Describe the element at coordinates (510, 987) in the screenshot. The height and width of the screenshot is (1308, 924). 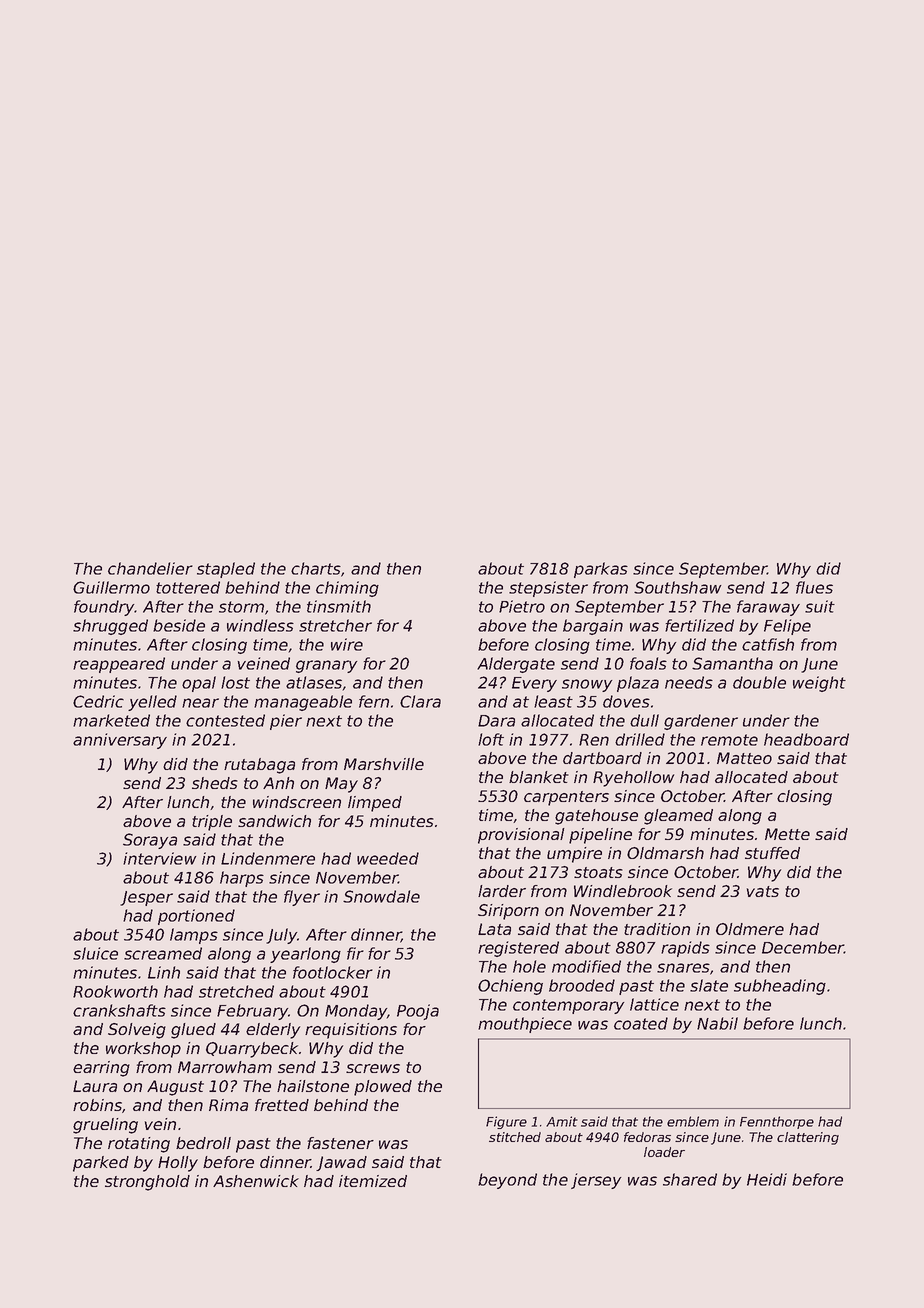
I see `Ochieng` at that location.
